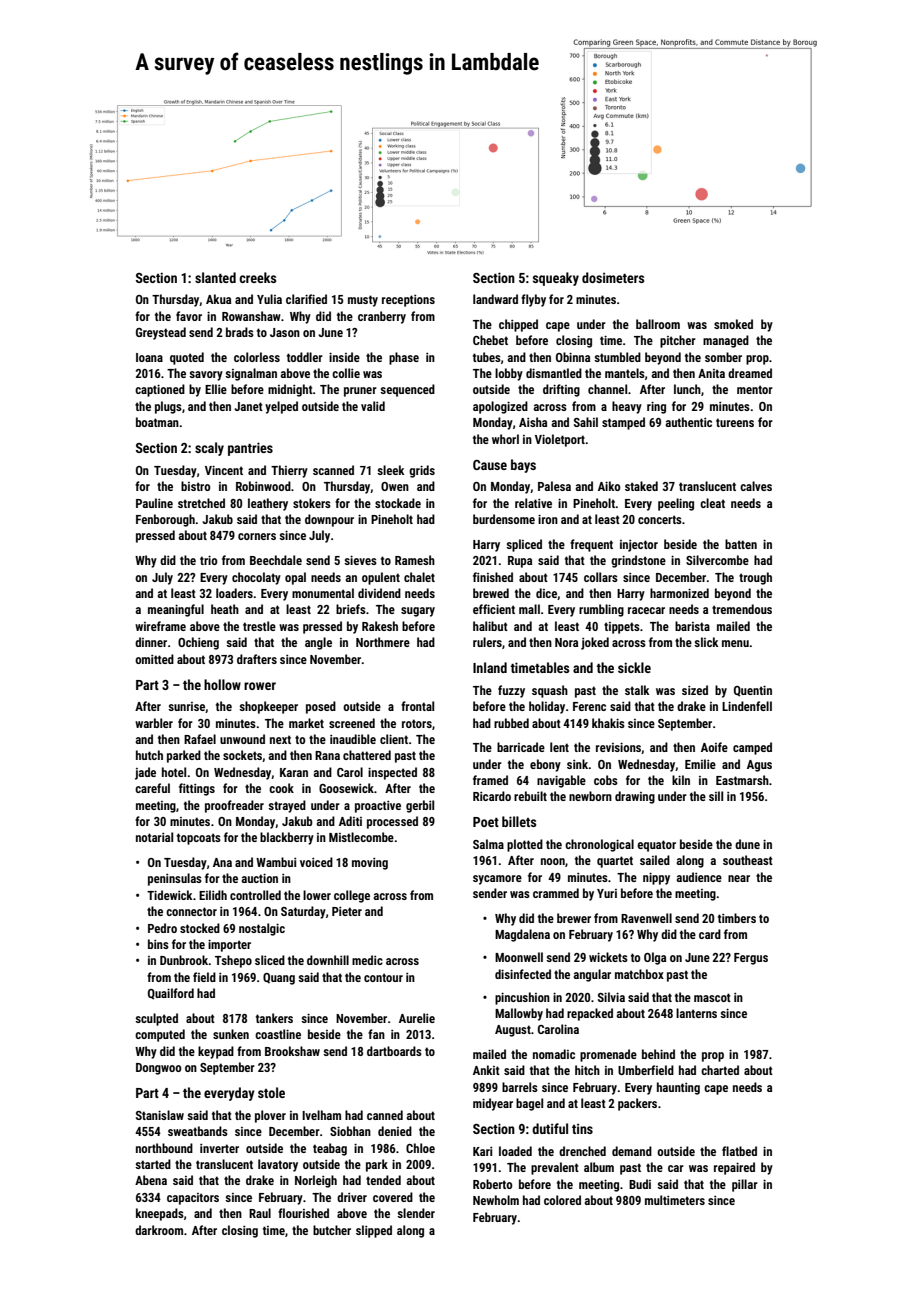 This screenshot has width=908, height=1316. What do you see at coordinates (271, 1092) in the screenshot?
I see `stole` at bounding box center [271, 1092].
